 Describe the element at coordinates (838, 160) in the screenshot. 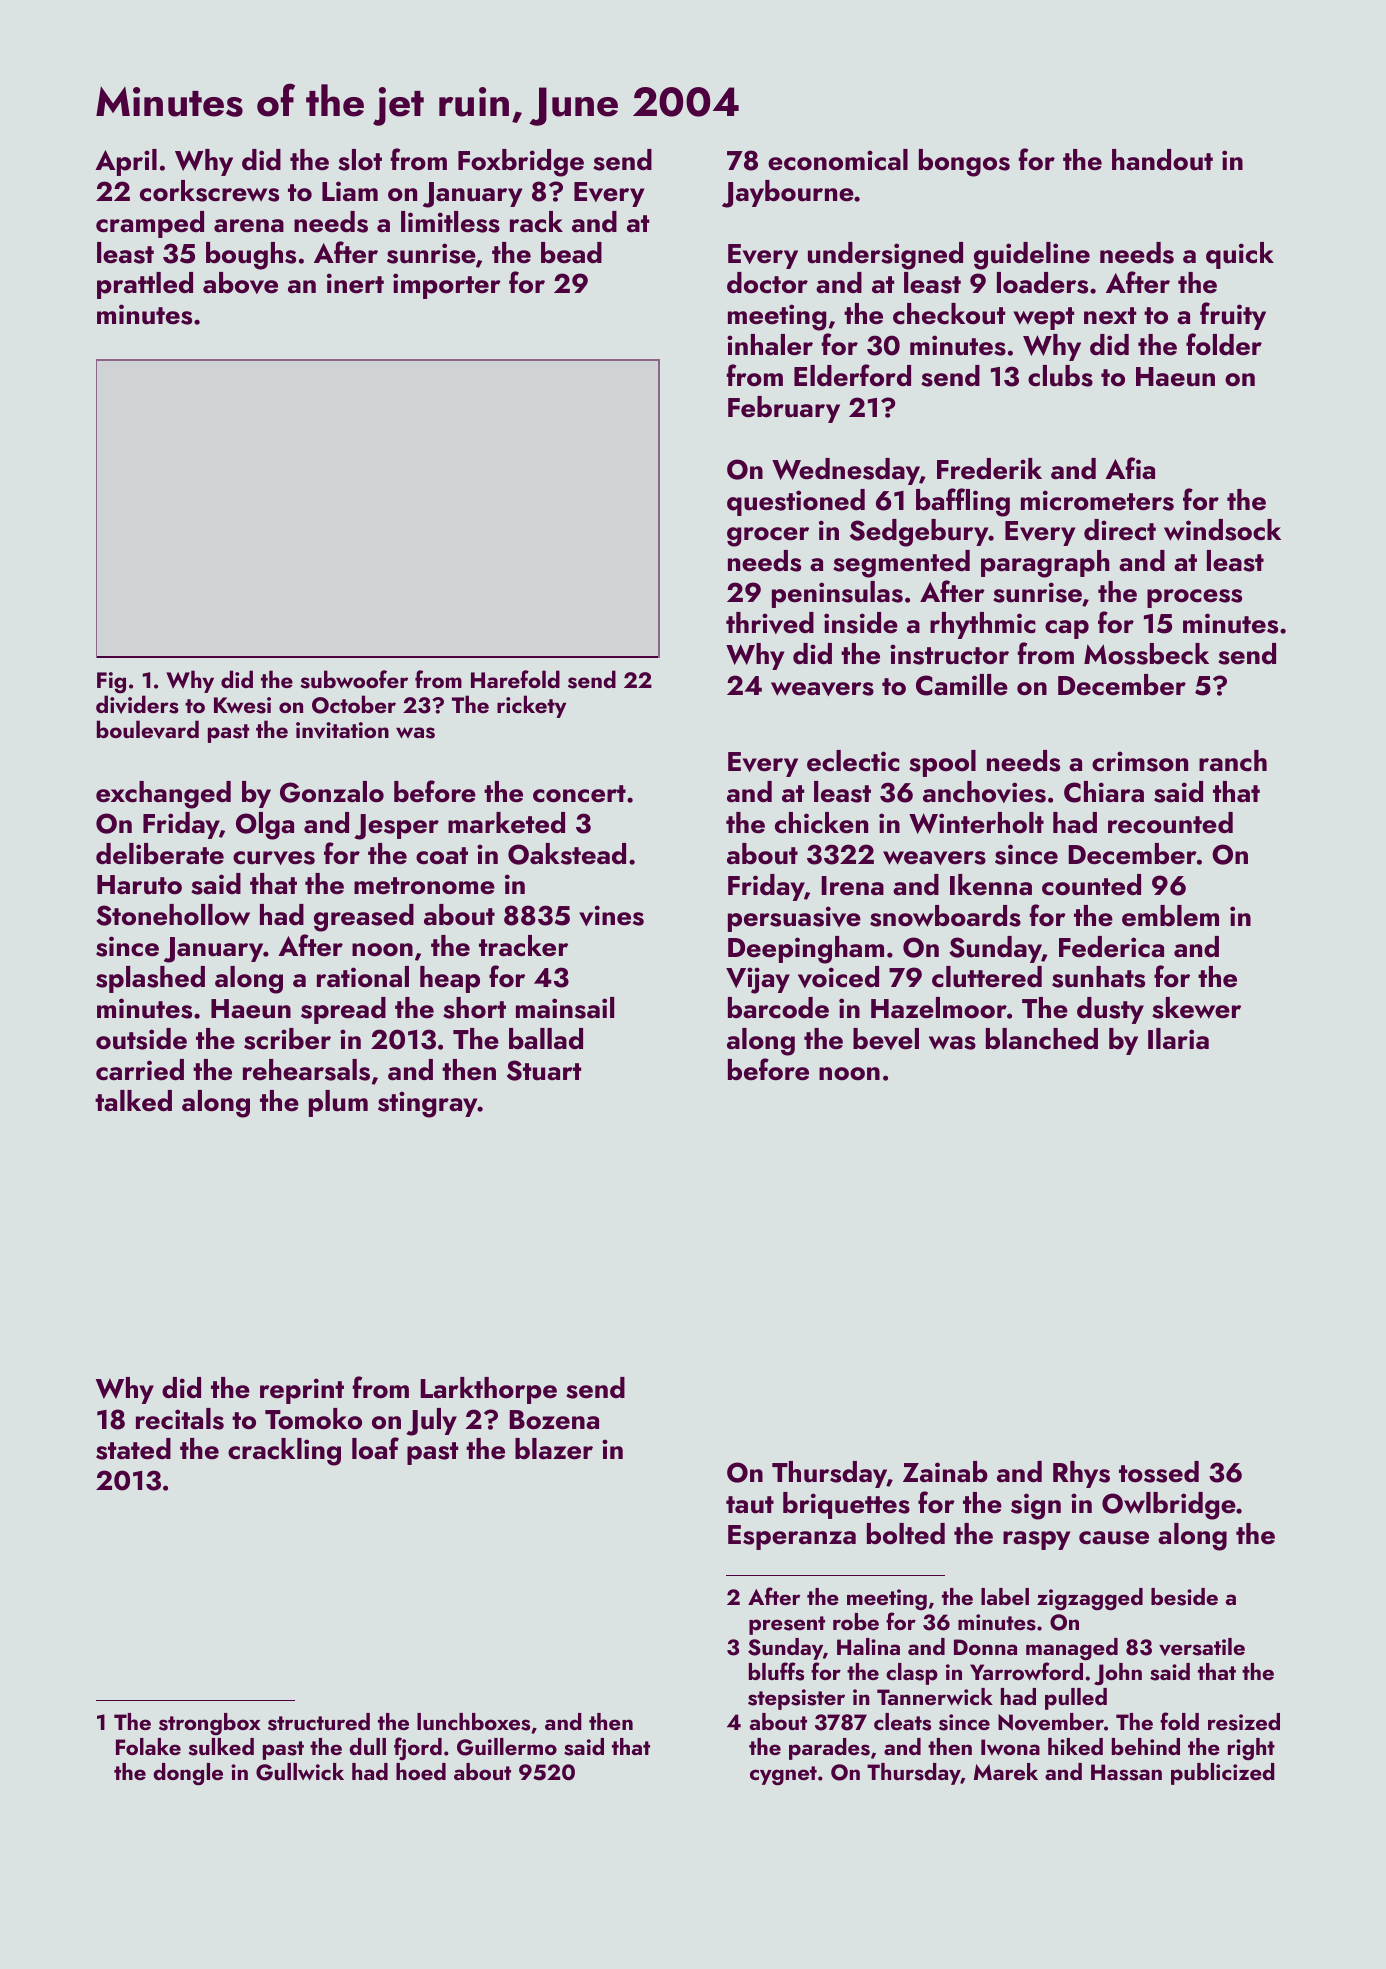

I see `economical` at that location.
